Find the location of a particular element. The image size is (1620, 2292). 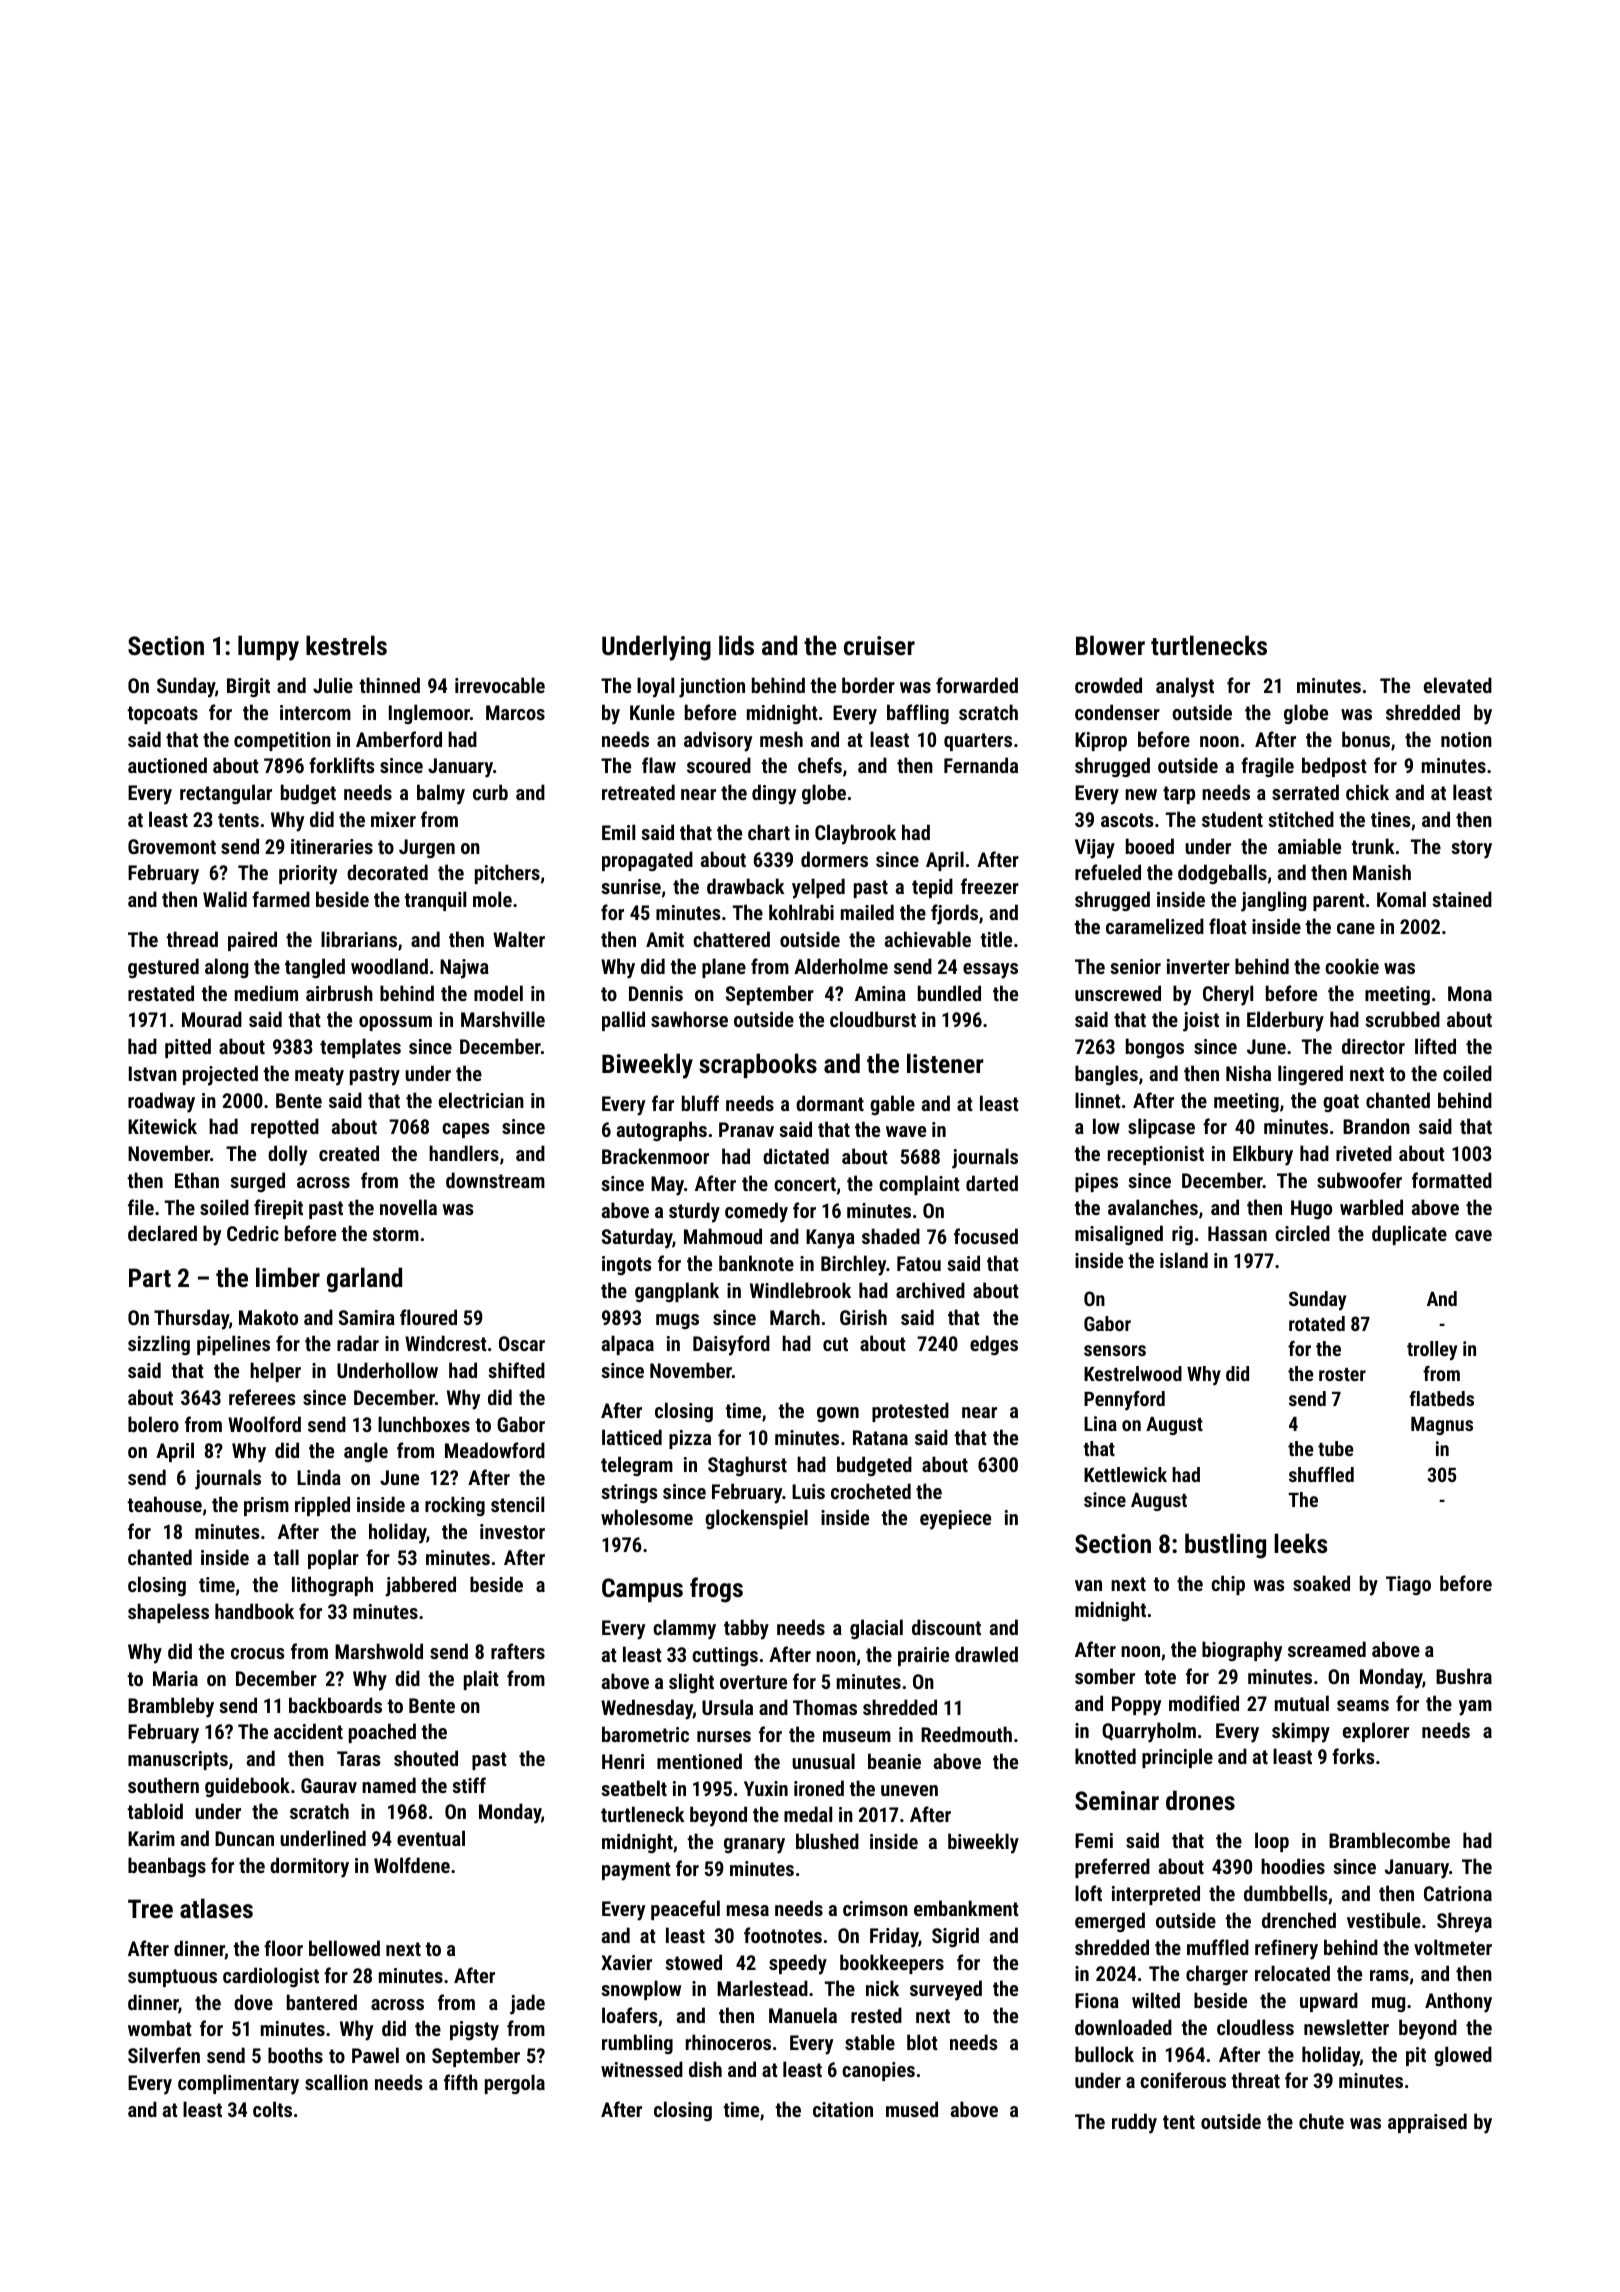

cruiser is located at coordinates (879, 645).
